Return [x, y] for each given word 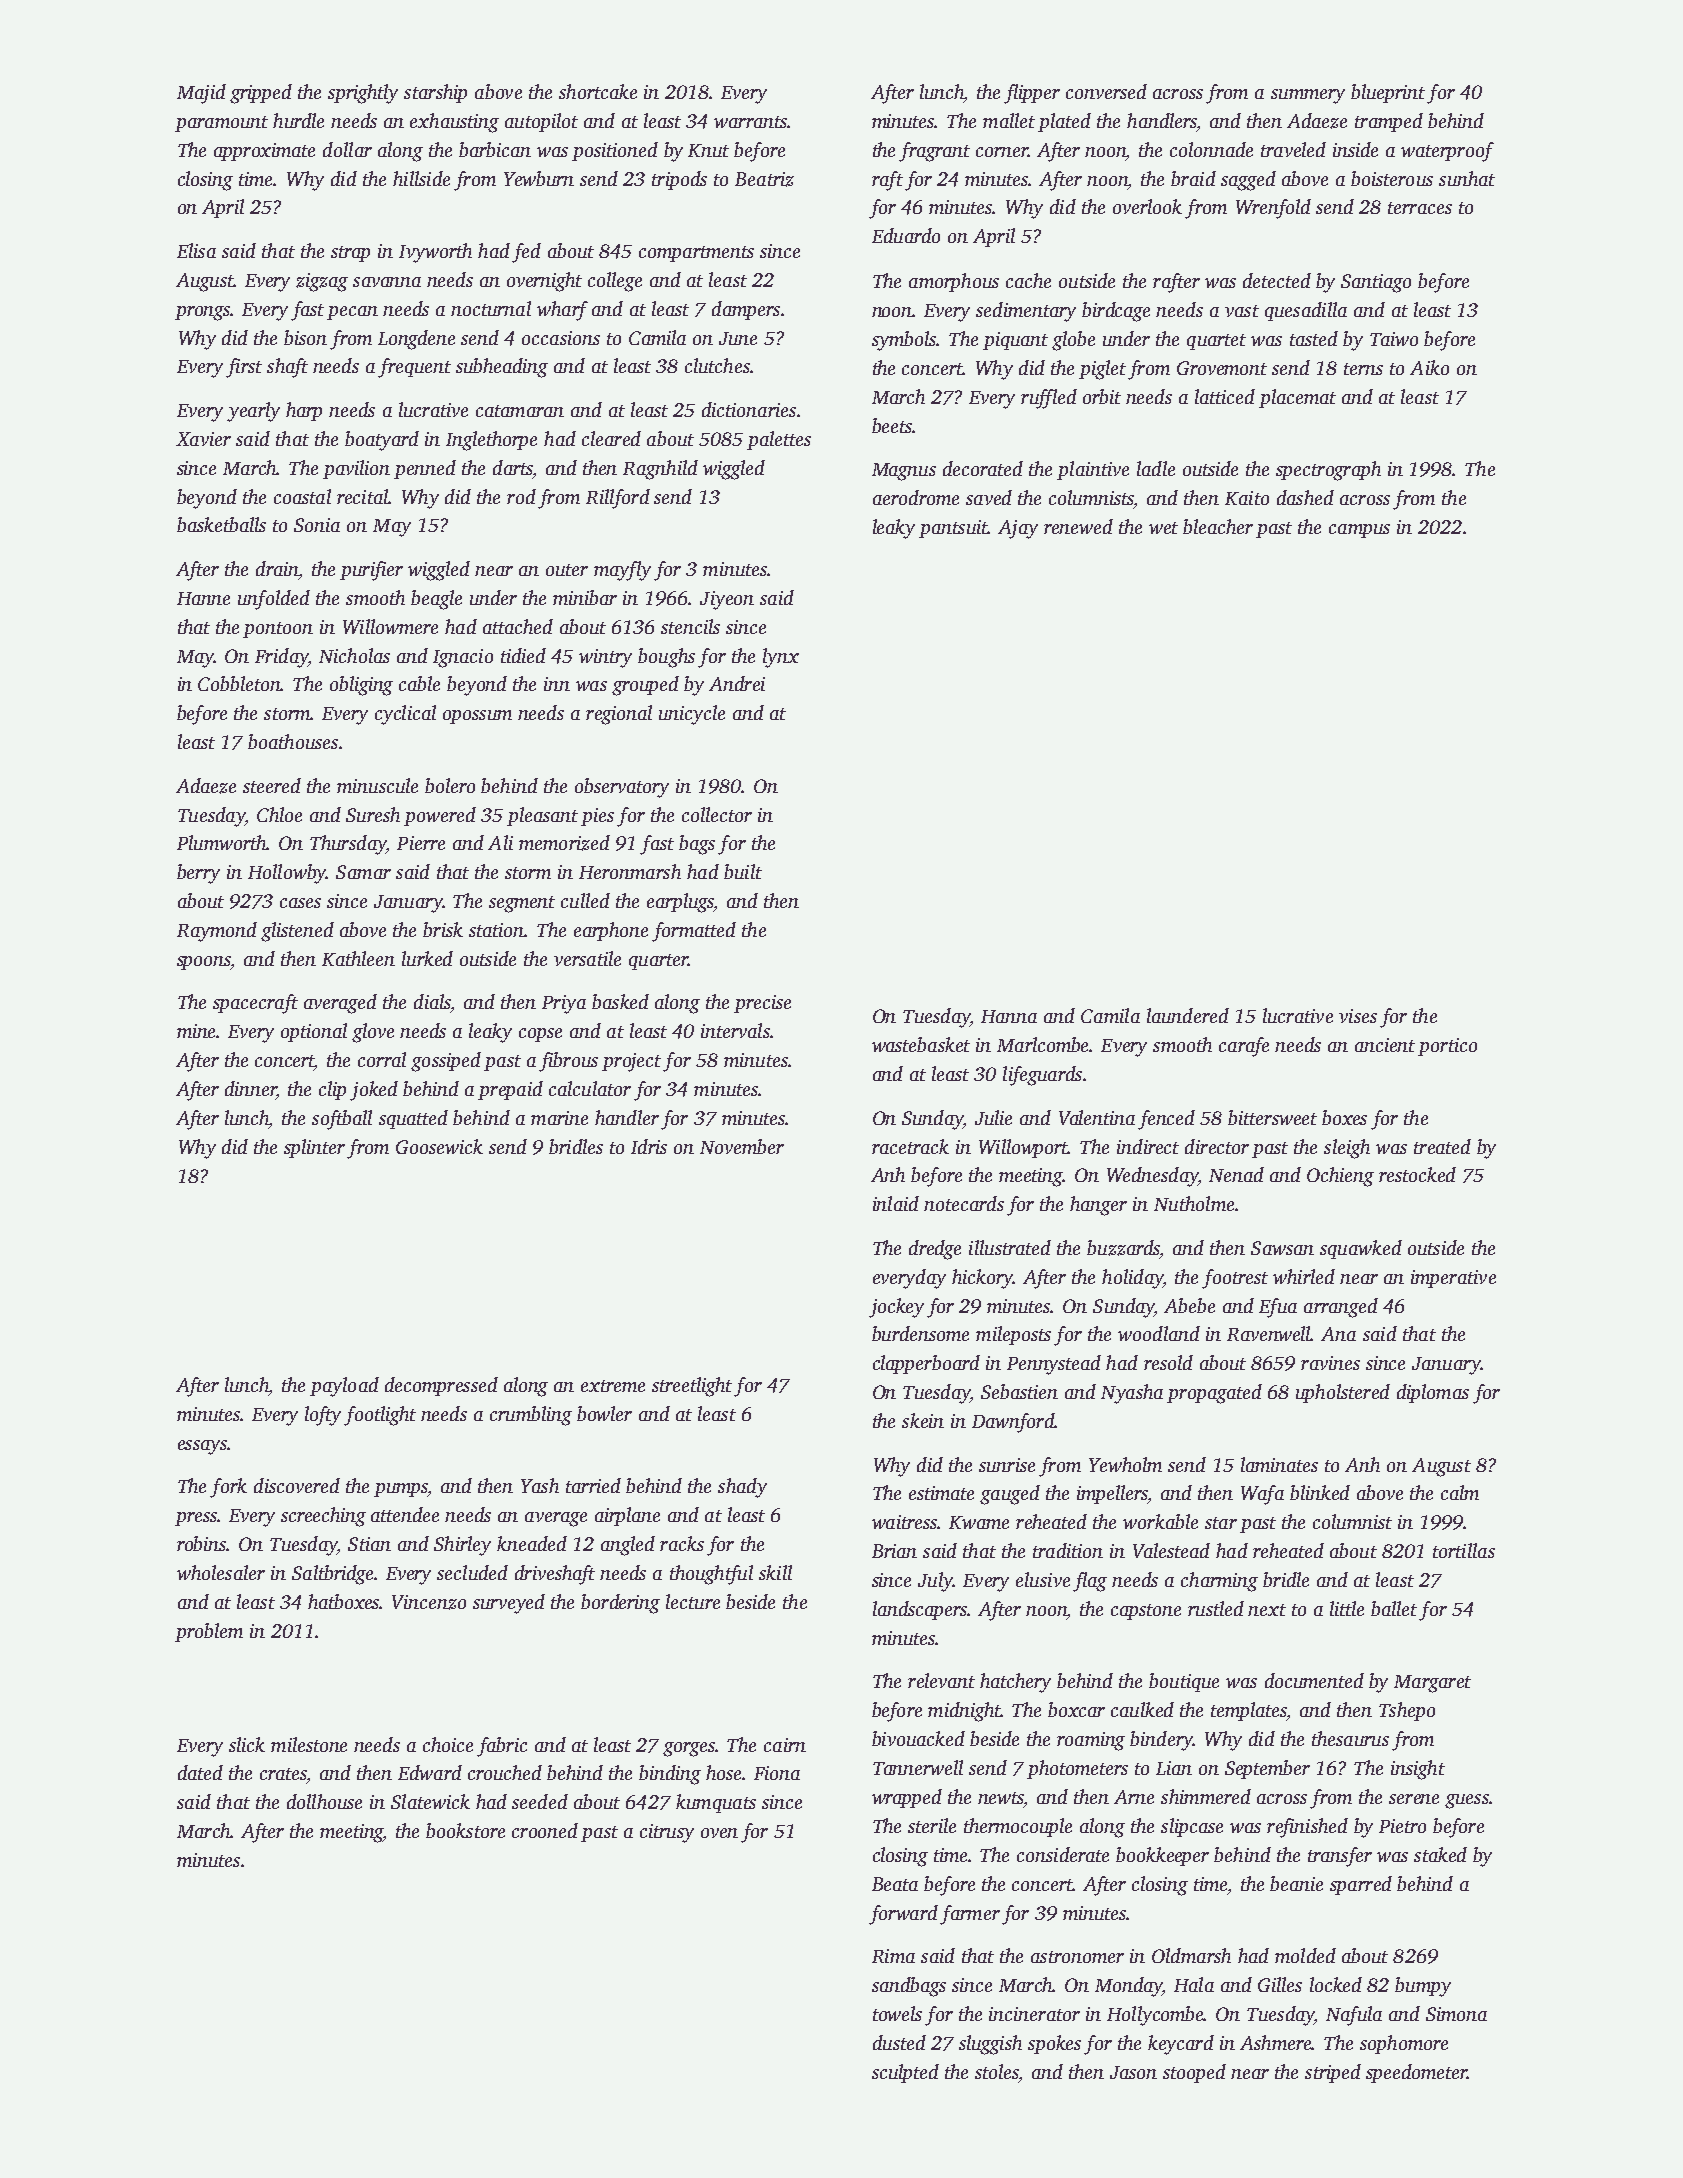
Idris [649, 1146]
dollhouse [324, 1801]
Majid [201, 94]
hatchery [1015, 1683]
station [497, 930]
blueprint [1388, 93]
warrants [750, 122]
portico [1447, 1047]
